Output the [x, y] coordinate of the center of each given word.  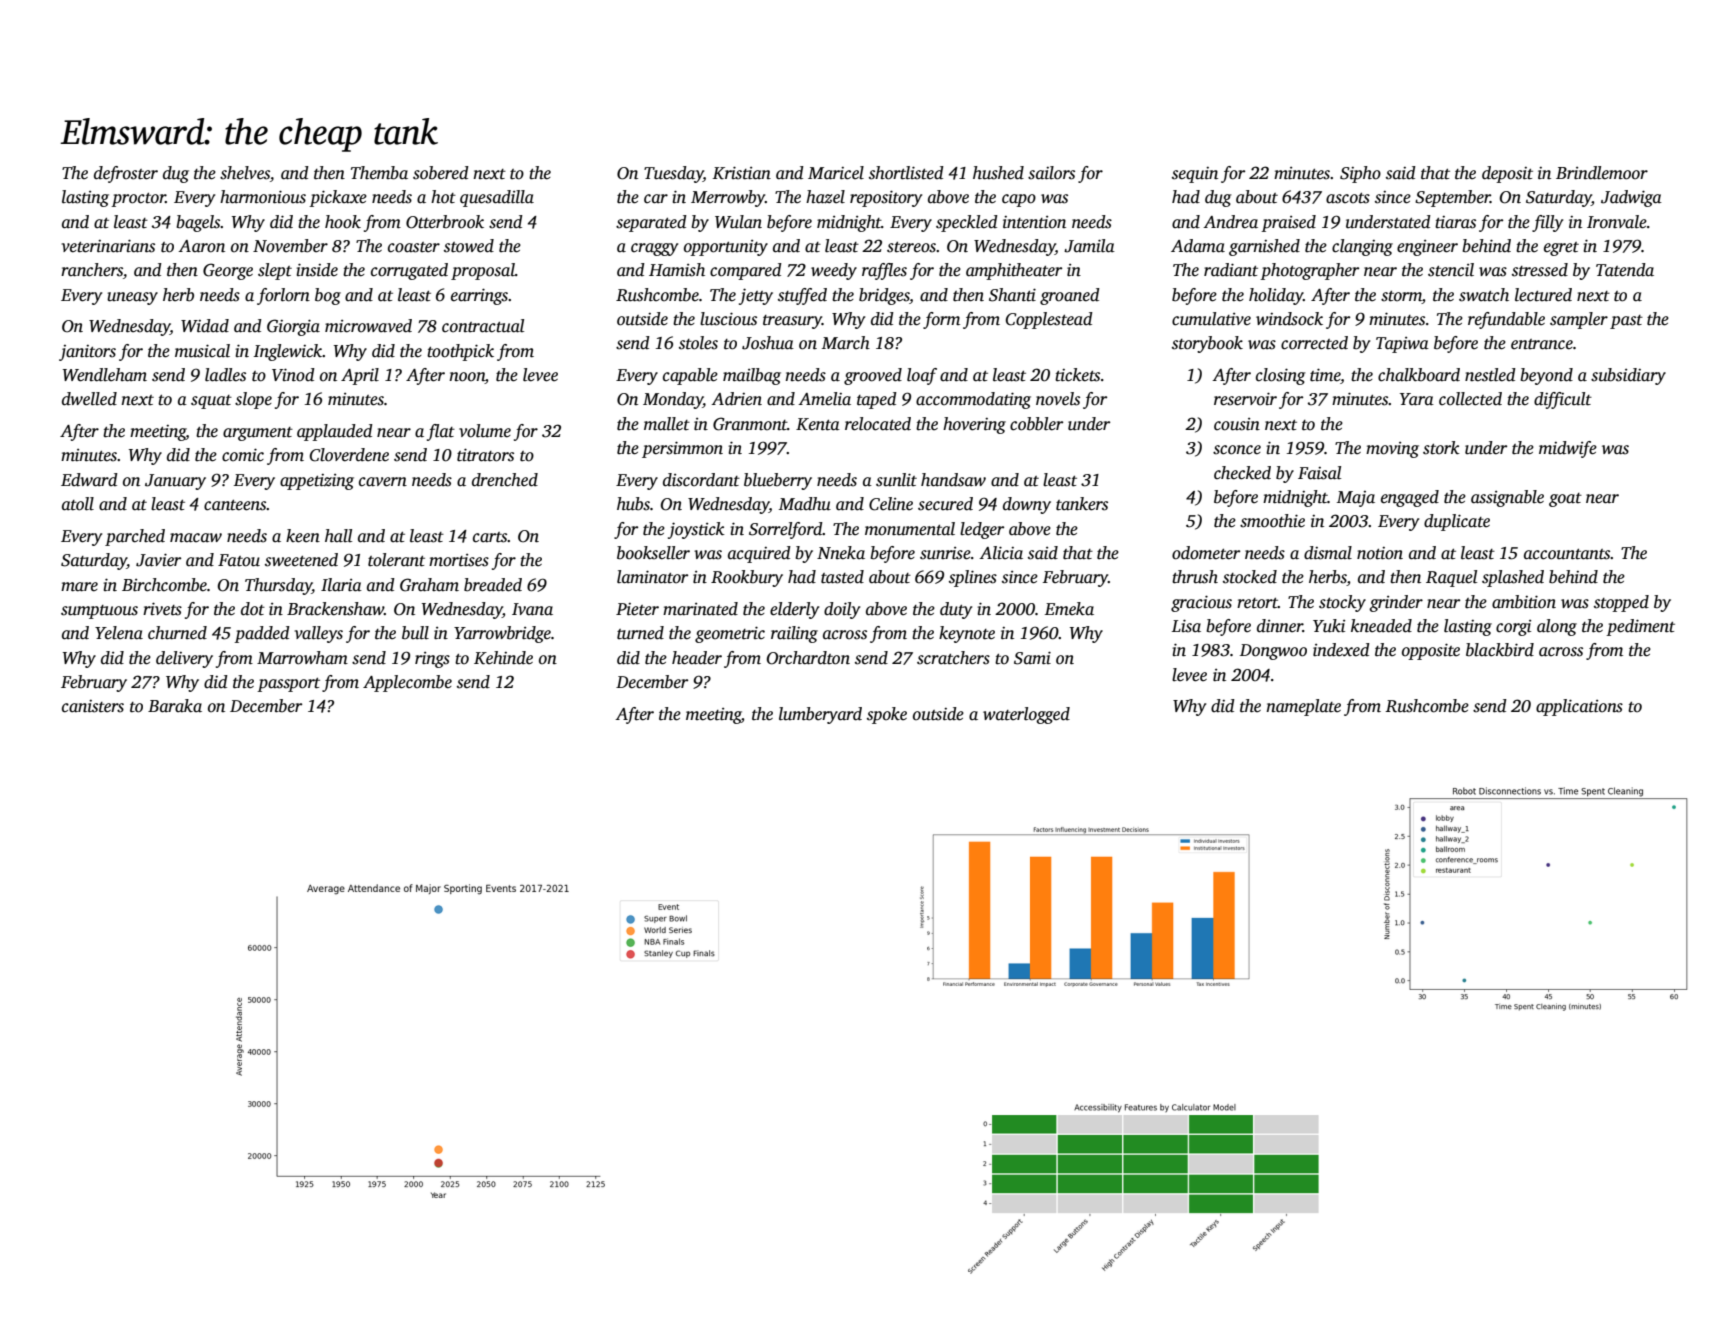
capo [1019, 200]
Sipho [1360, 174]
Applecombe [407, 683]
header [697, 658]
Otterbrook [445, 222]
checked [1242, 473]
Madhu [805, 504]
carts [490, 537]
